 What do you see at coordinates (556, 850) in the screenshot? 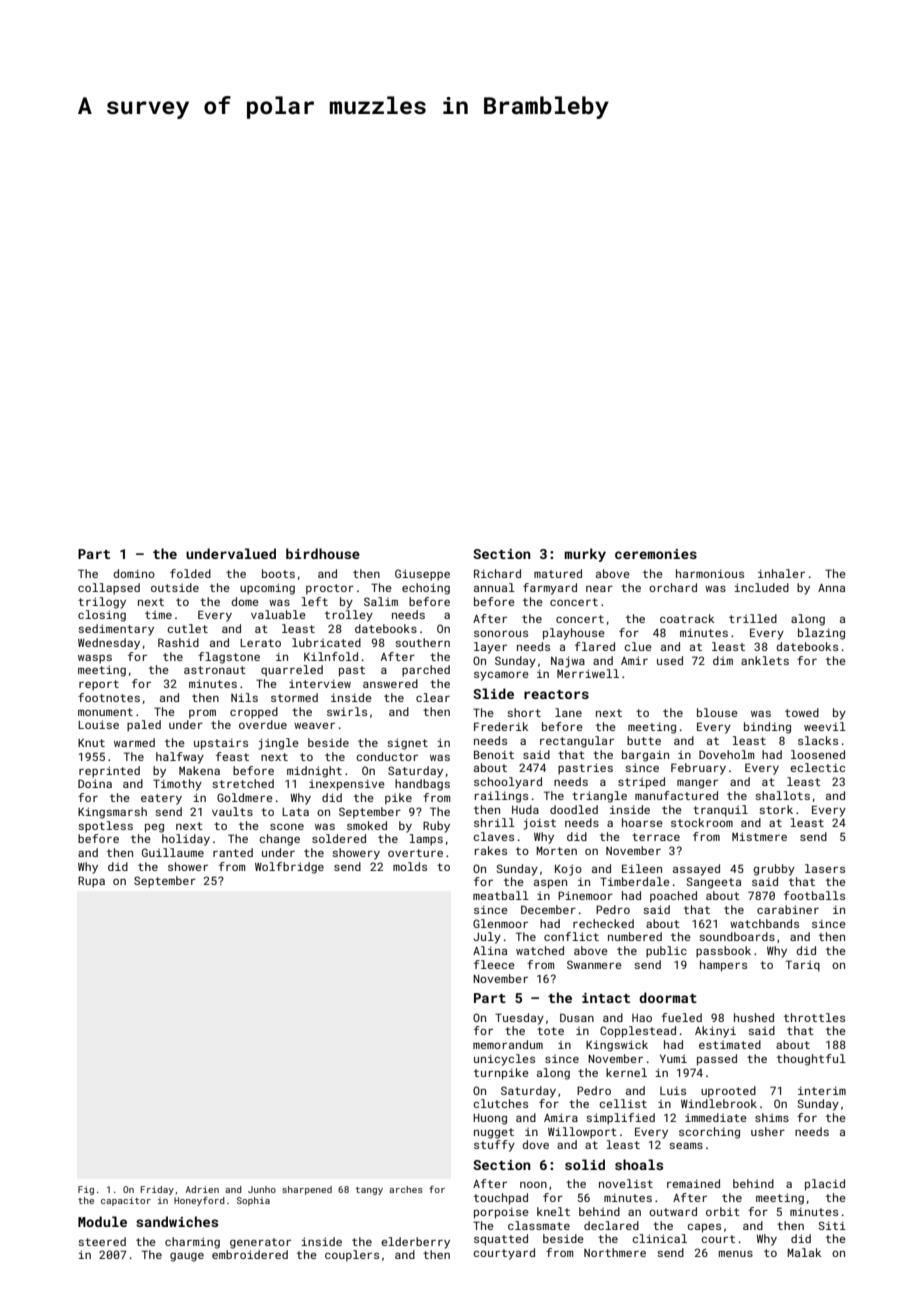
I see `Morten` at bounding box center [556, 850].
